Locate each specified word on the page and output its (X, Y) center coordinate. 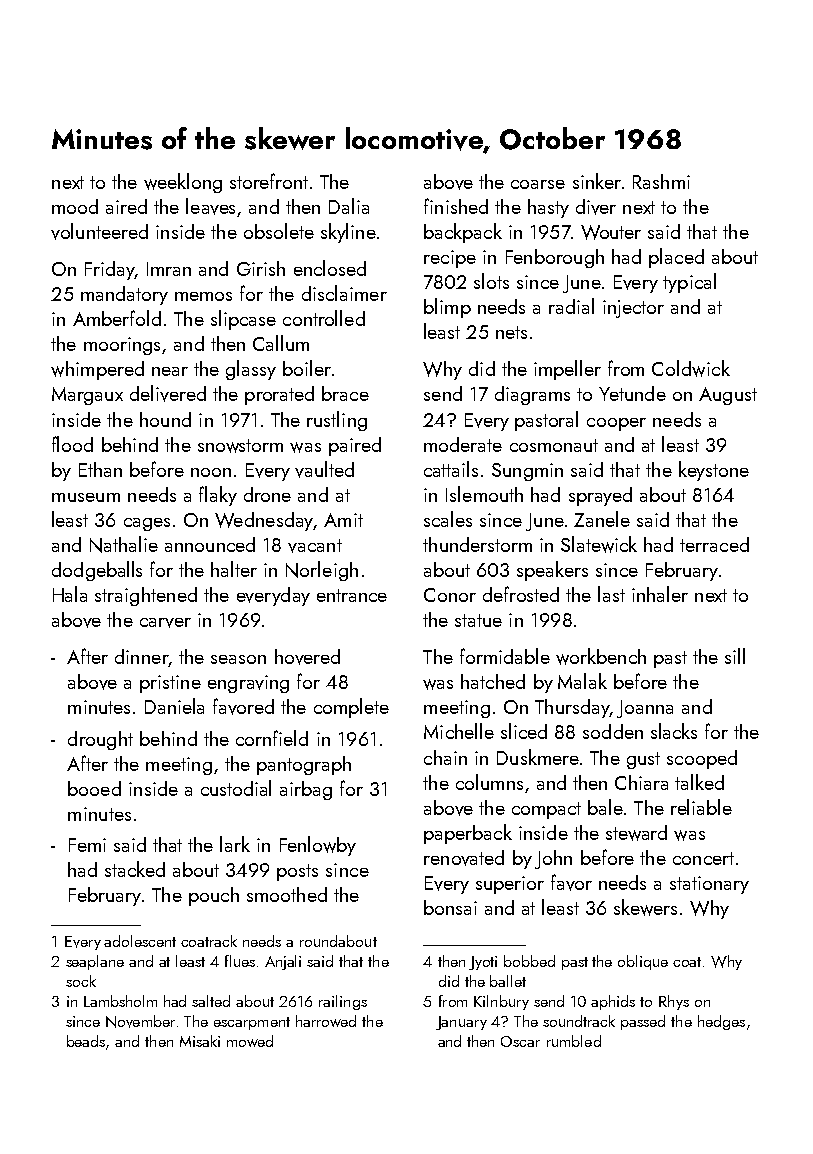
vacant (315, 546)
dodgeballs (97, 571)
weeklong (183, 183)
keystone (714, 471)
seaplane (95, 962)
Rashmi (661, 181)
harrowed (326, 1021)
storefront (269, 181)
